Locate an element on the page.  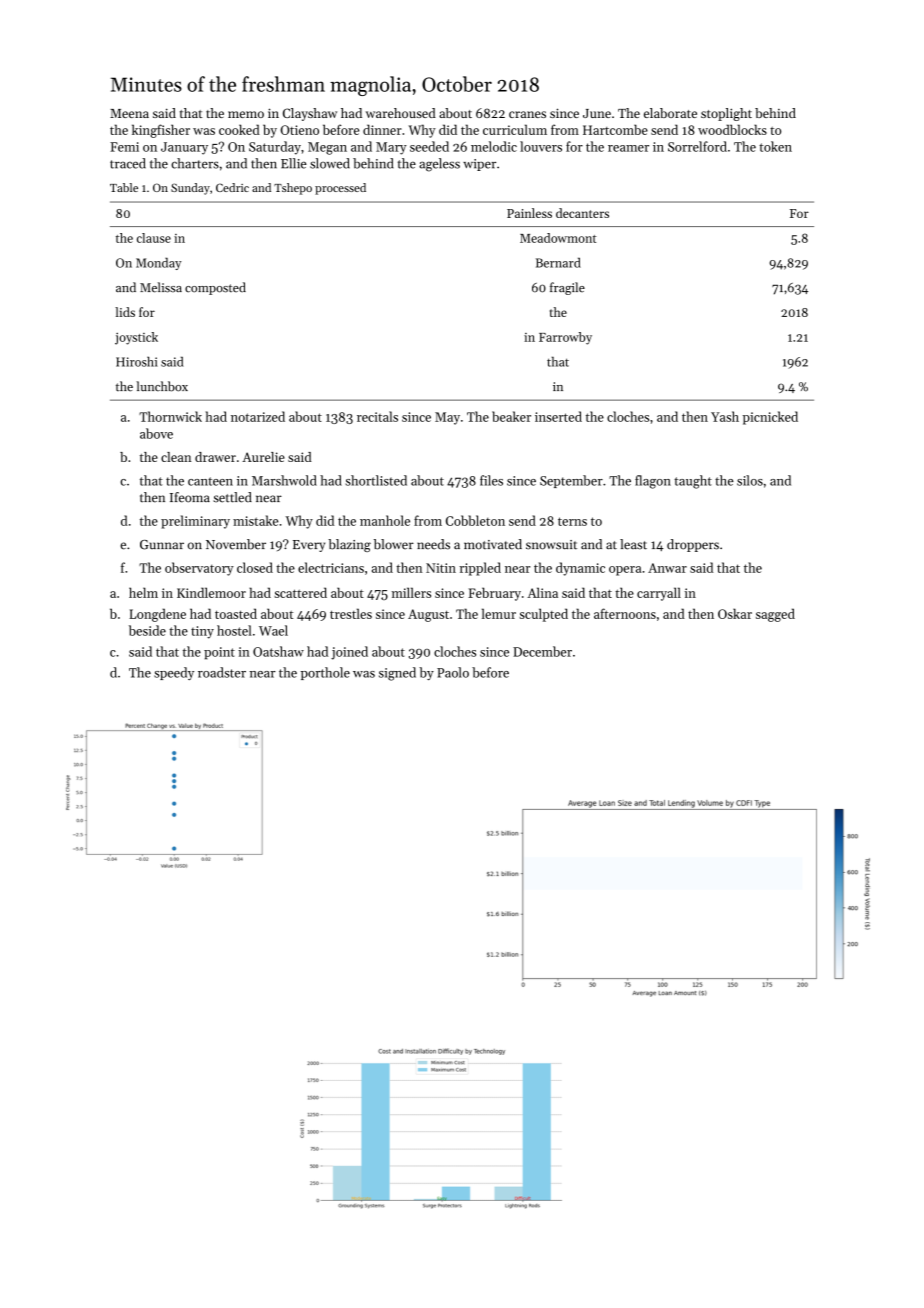
Painless is located at coordinates (529, 213).
